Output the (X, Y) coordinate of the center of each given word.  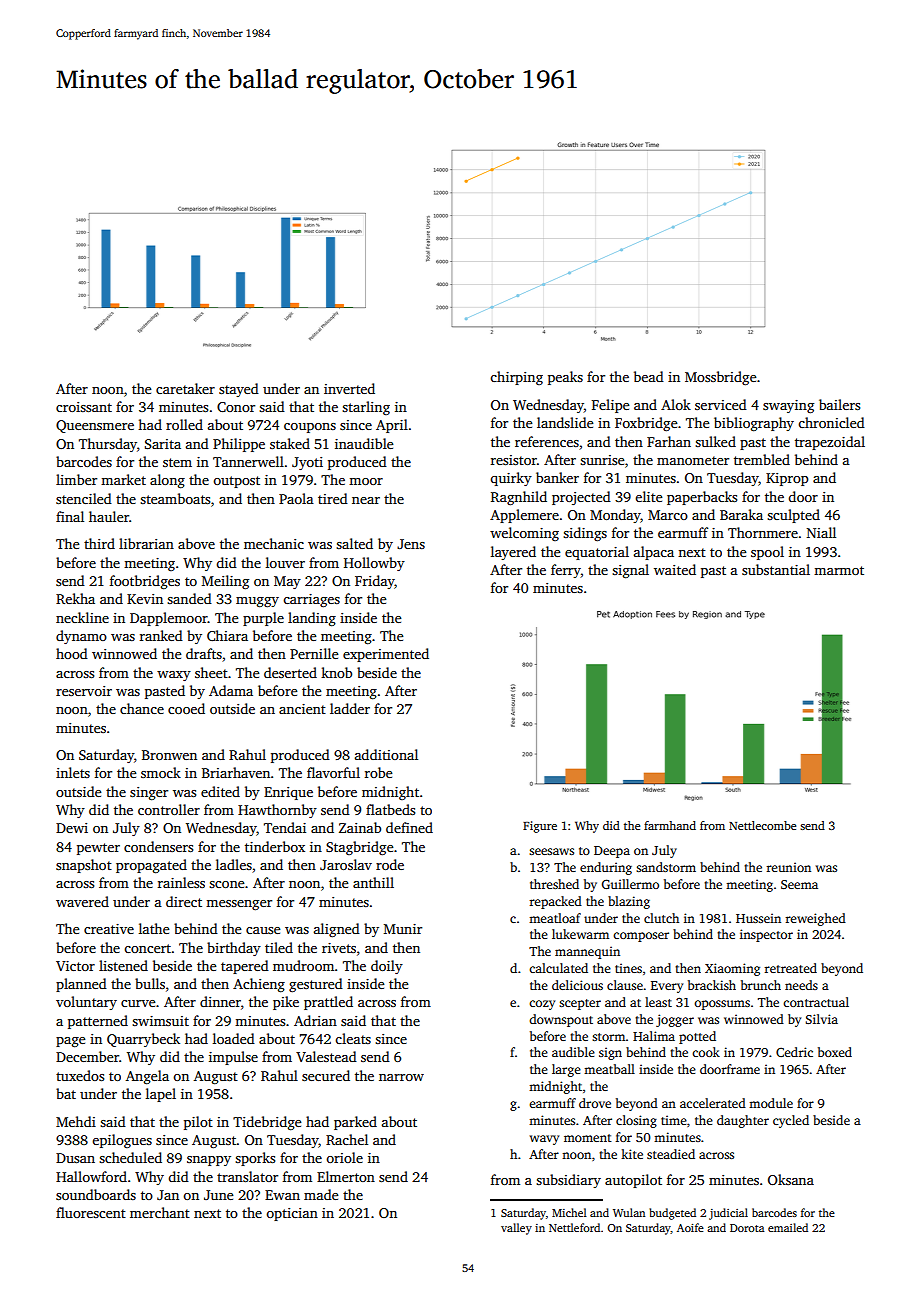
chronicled (831, 422)
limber (76, 479)
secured (326, 1075)
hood (72, 653)
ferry (566, 571)
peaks (565, 378)
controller (169, 809)
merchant (160, 1212)
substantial (776, 569)
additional (386, 754)
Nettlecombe (762, 825)
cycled (791, 1121)
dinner (220, 1001)
